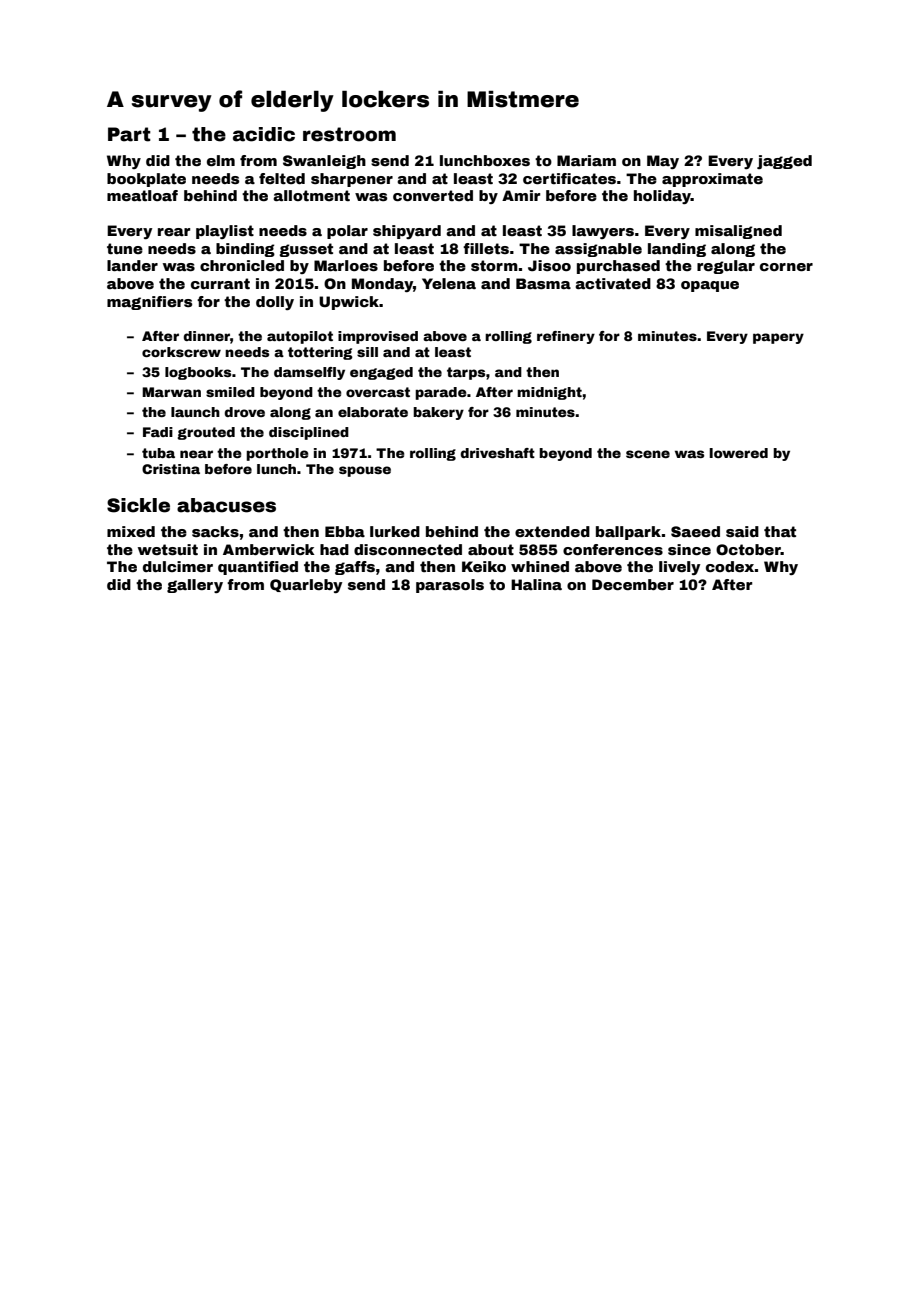  I want to click on Marwan, so click(171, 392).
